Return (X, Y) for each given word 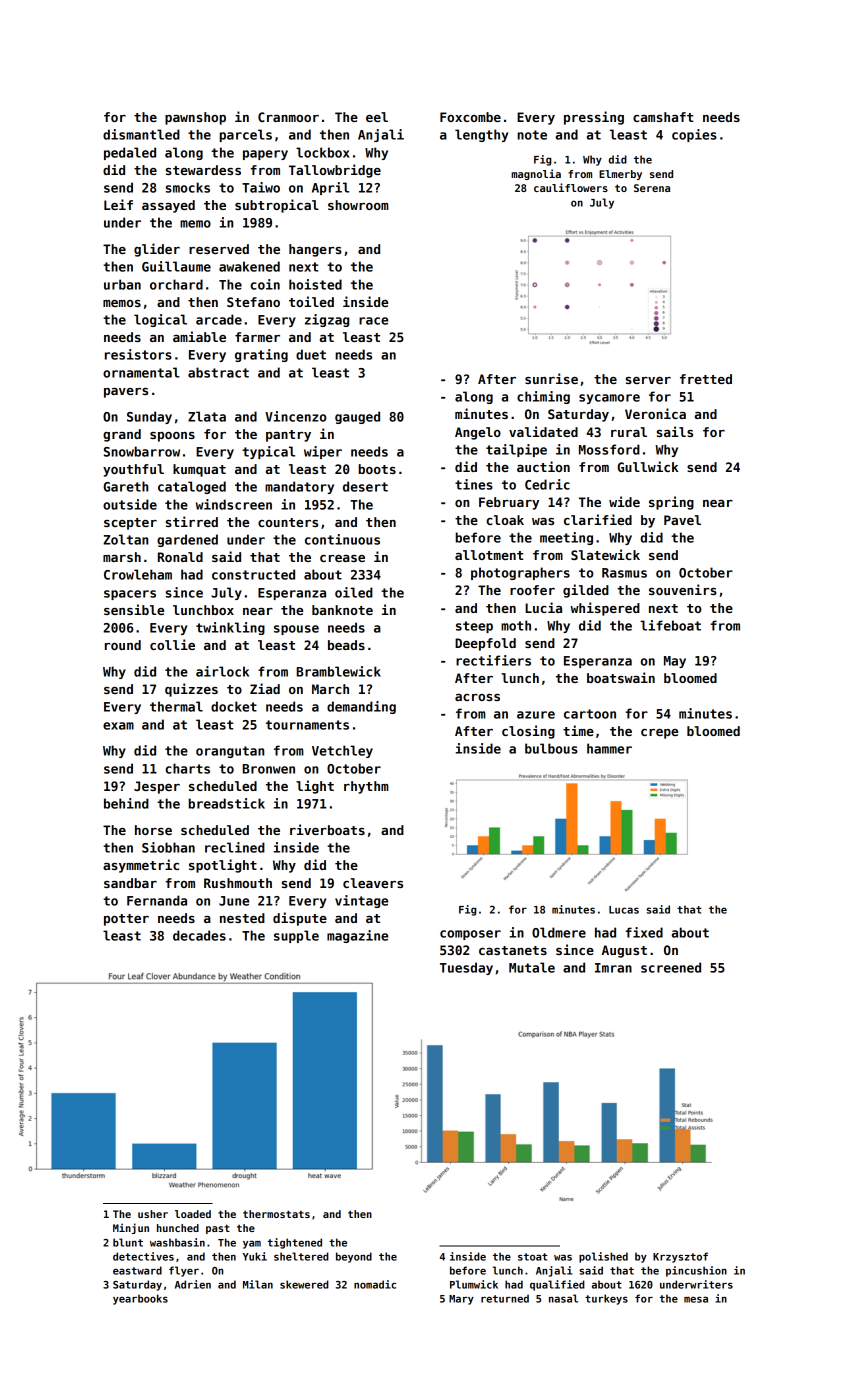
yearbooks (140, 1299)
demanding (361, 707)
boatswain (621, 677)
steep (474, 627)
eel (377, 117)
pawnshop (195, 118)
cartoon (590, 714)
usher (153, 1214)
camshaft (663, 117)
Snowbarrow (142, 451)
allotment (489, 555)
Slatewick (605, 554)
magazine (357, 936)
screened (671, 967)
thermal (176, 706)
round (123, 645)
